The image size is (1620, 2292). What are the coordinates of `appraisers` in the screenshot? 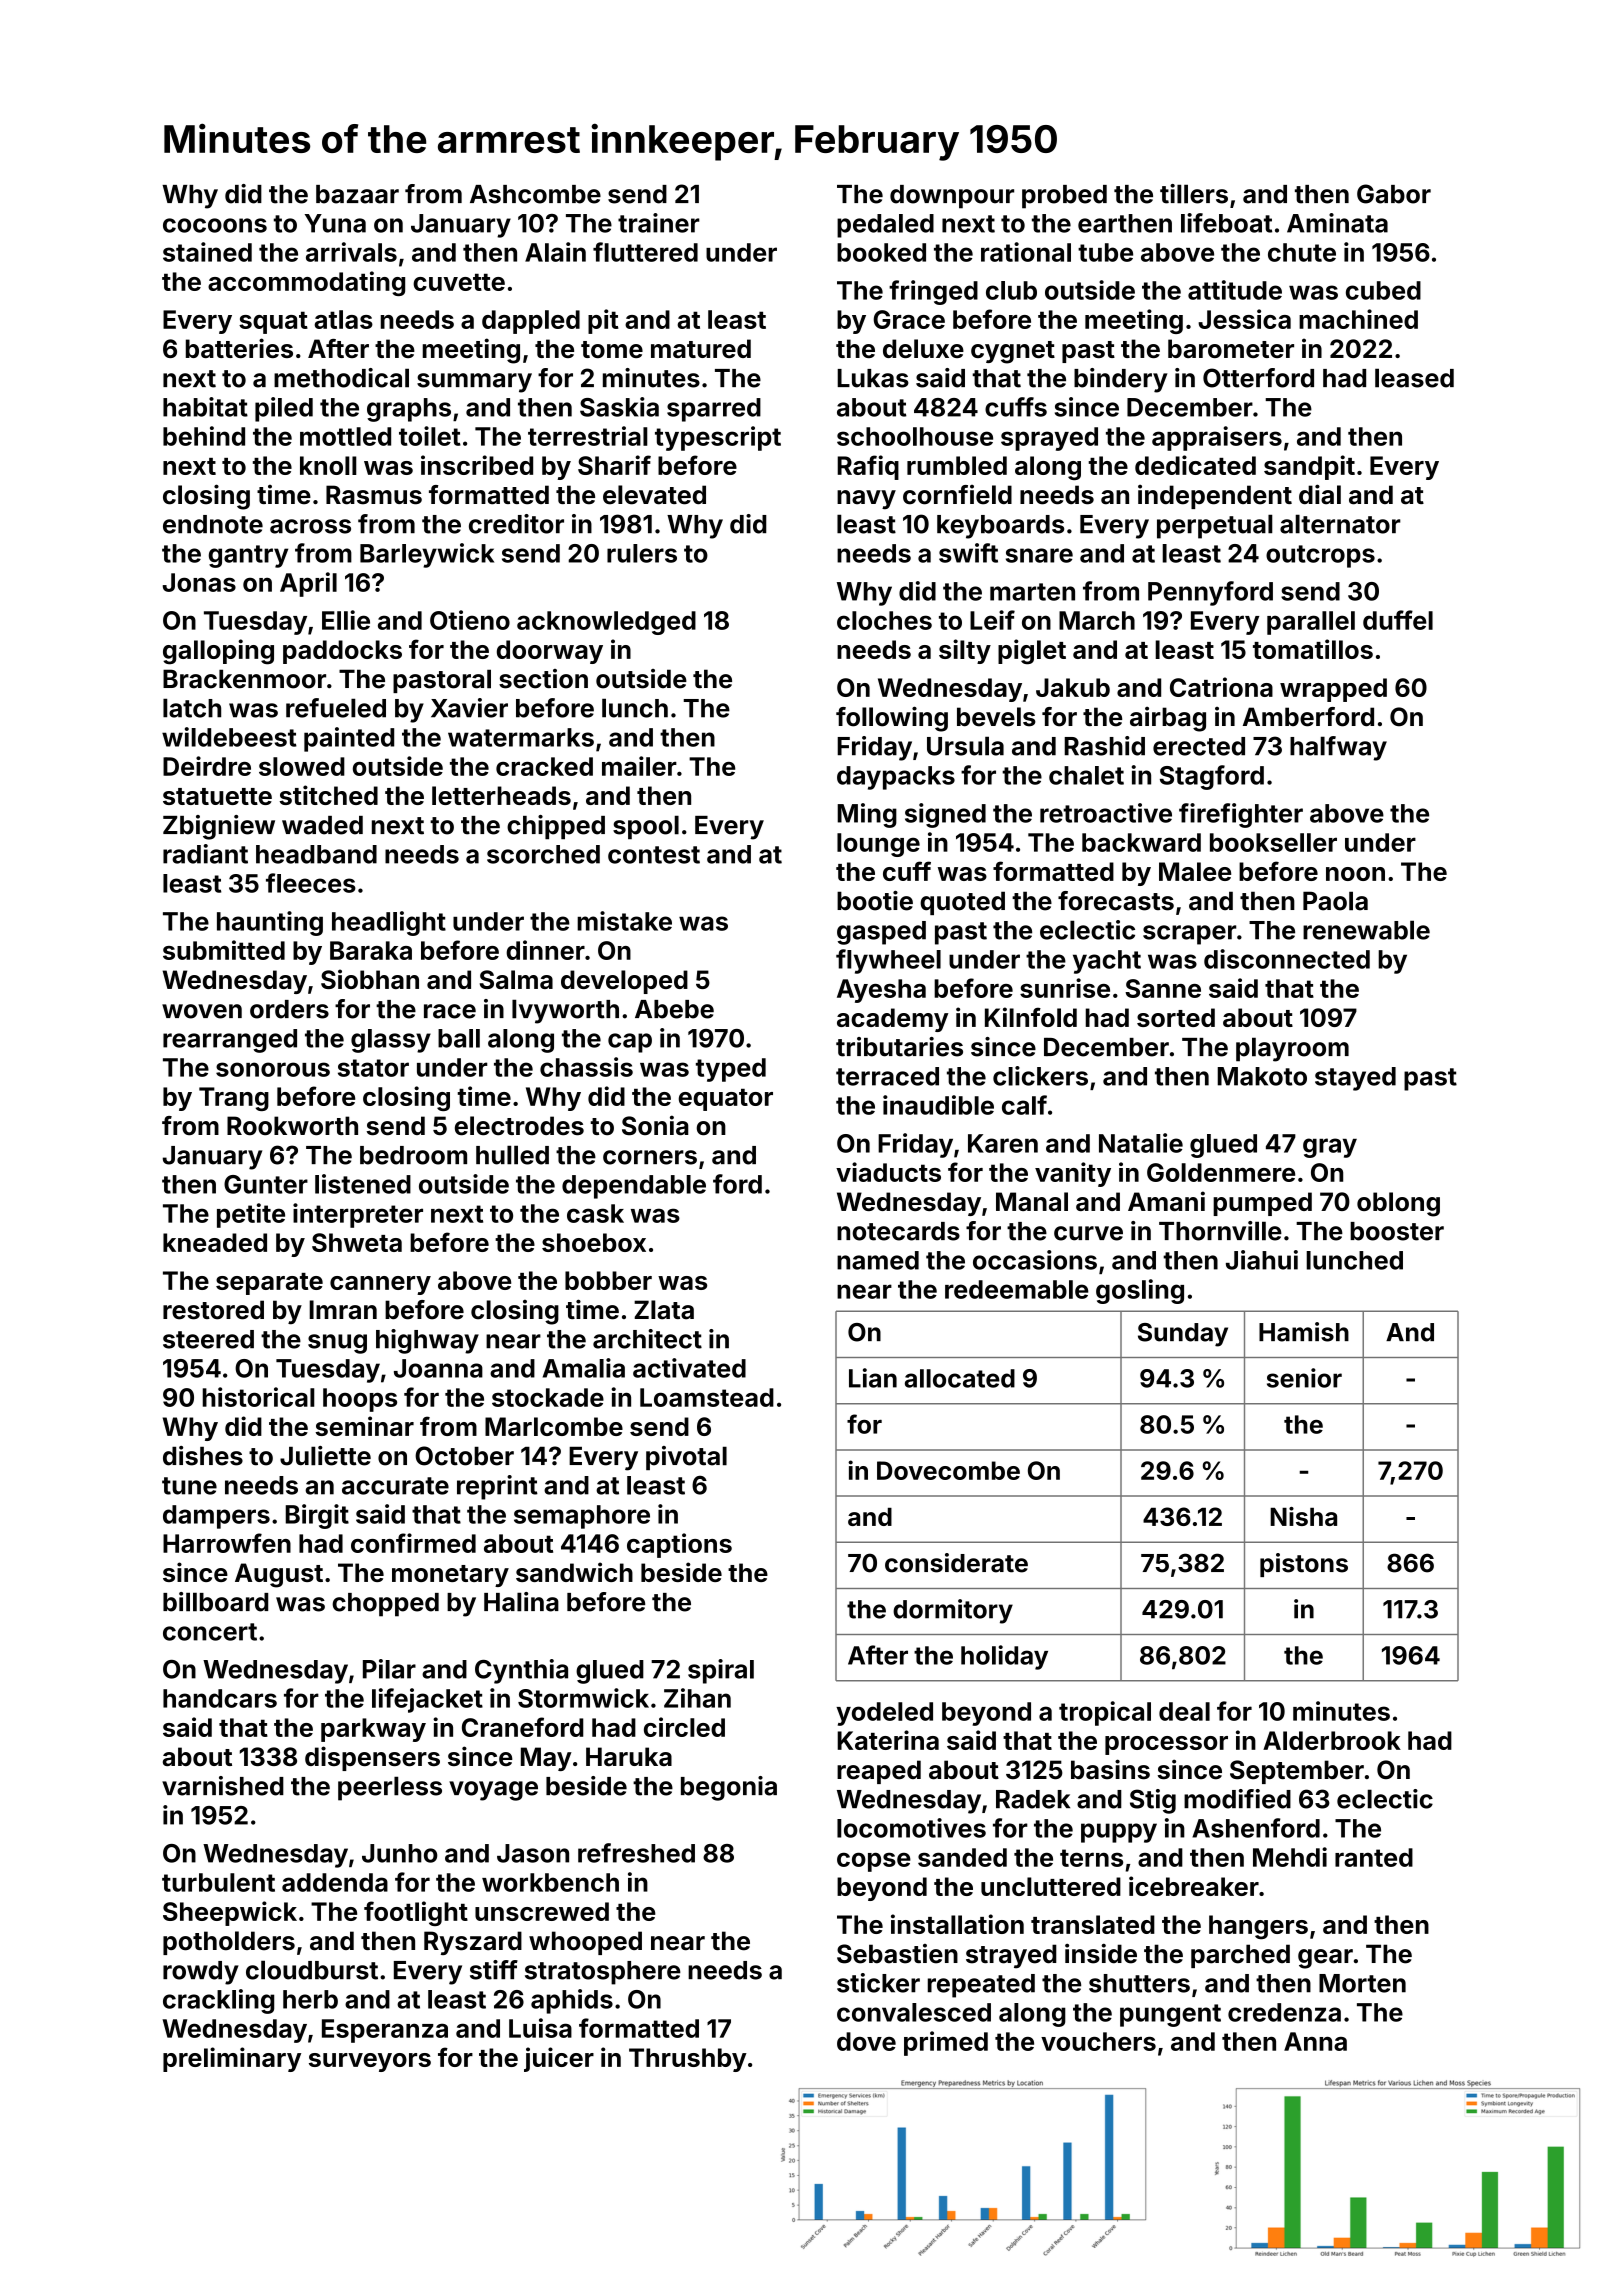 It's located at (1217, 438).
